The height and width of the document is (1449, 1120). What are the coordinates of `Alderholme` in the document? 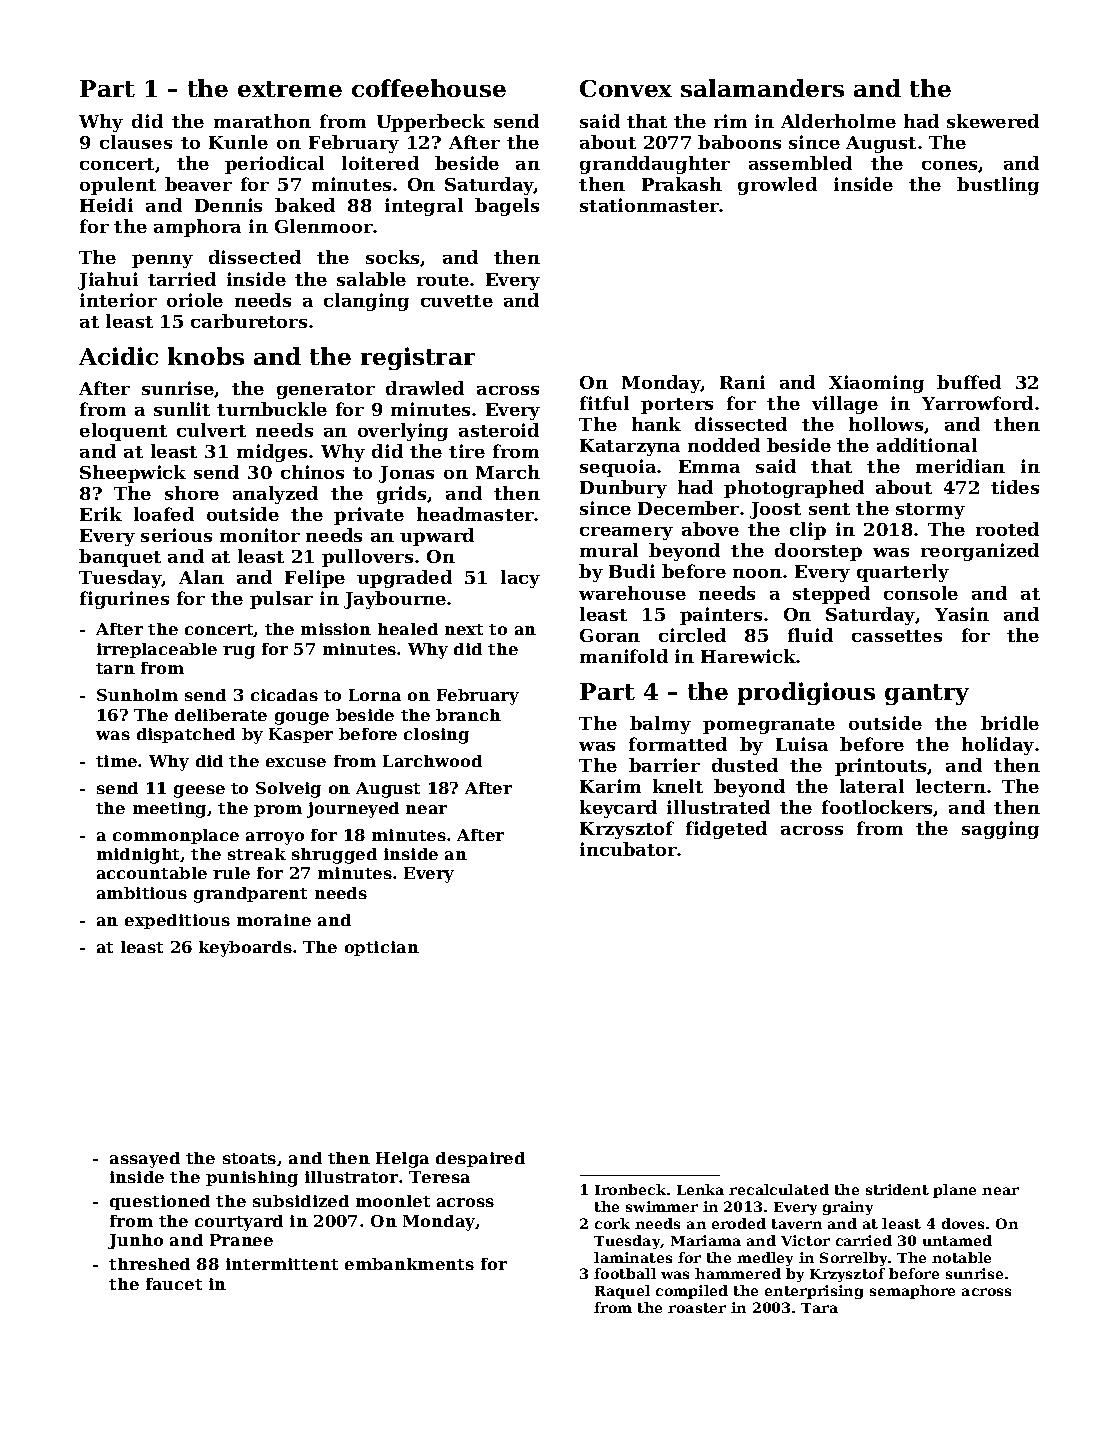 It's located at (838, 121).
